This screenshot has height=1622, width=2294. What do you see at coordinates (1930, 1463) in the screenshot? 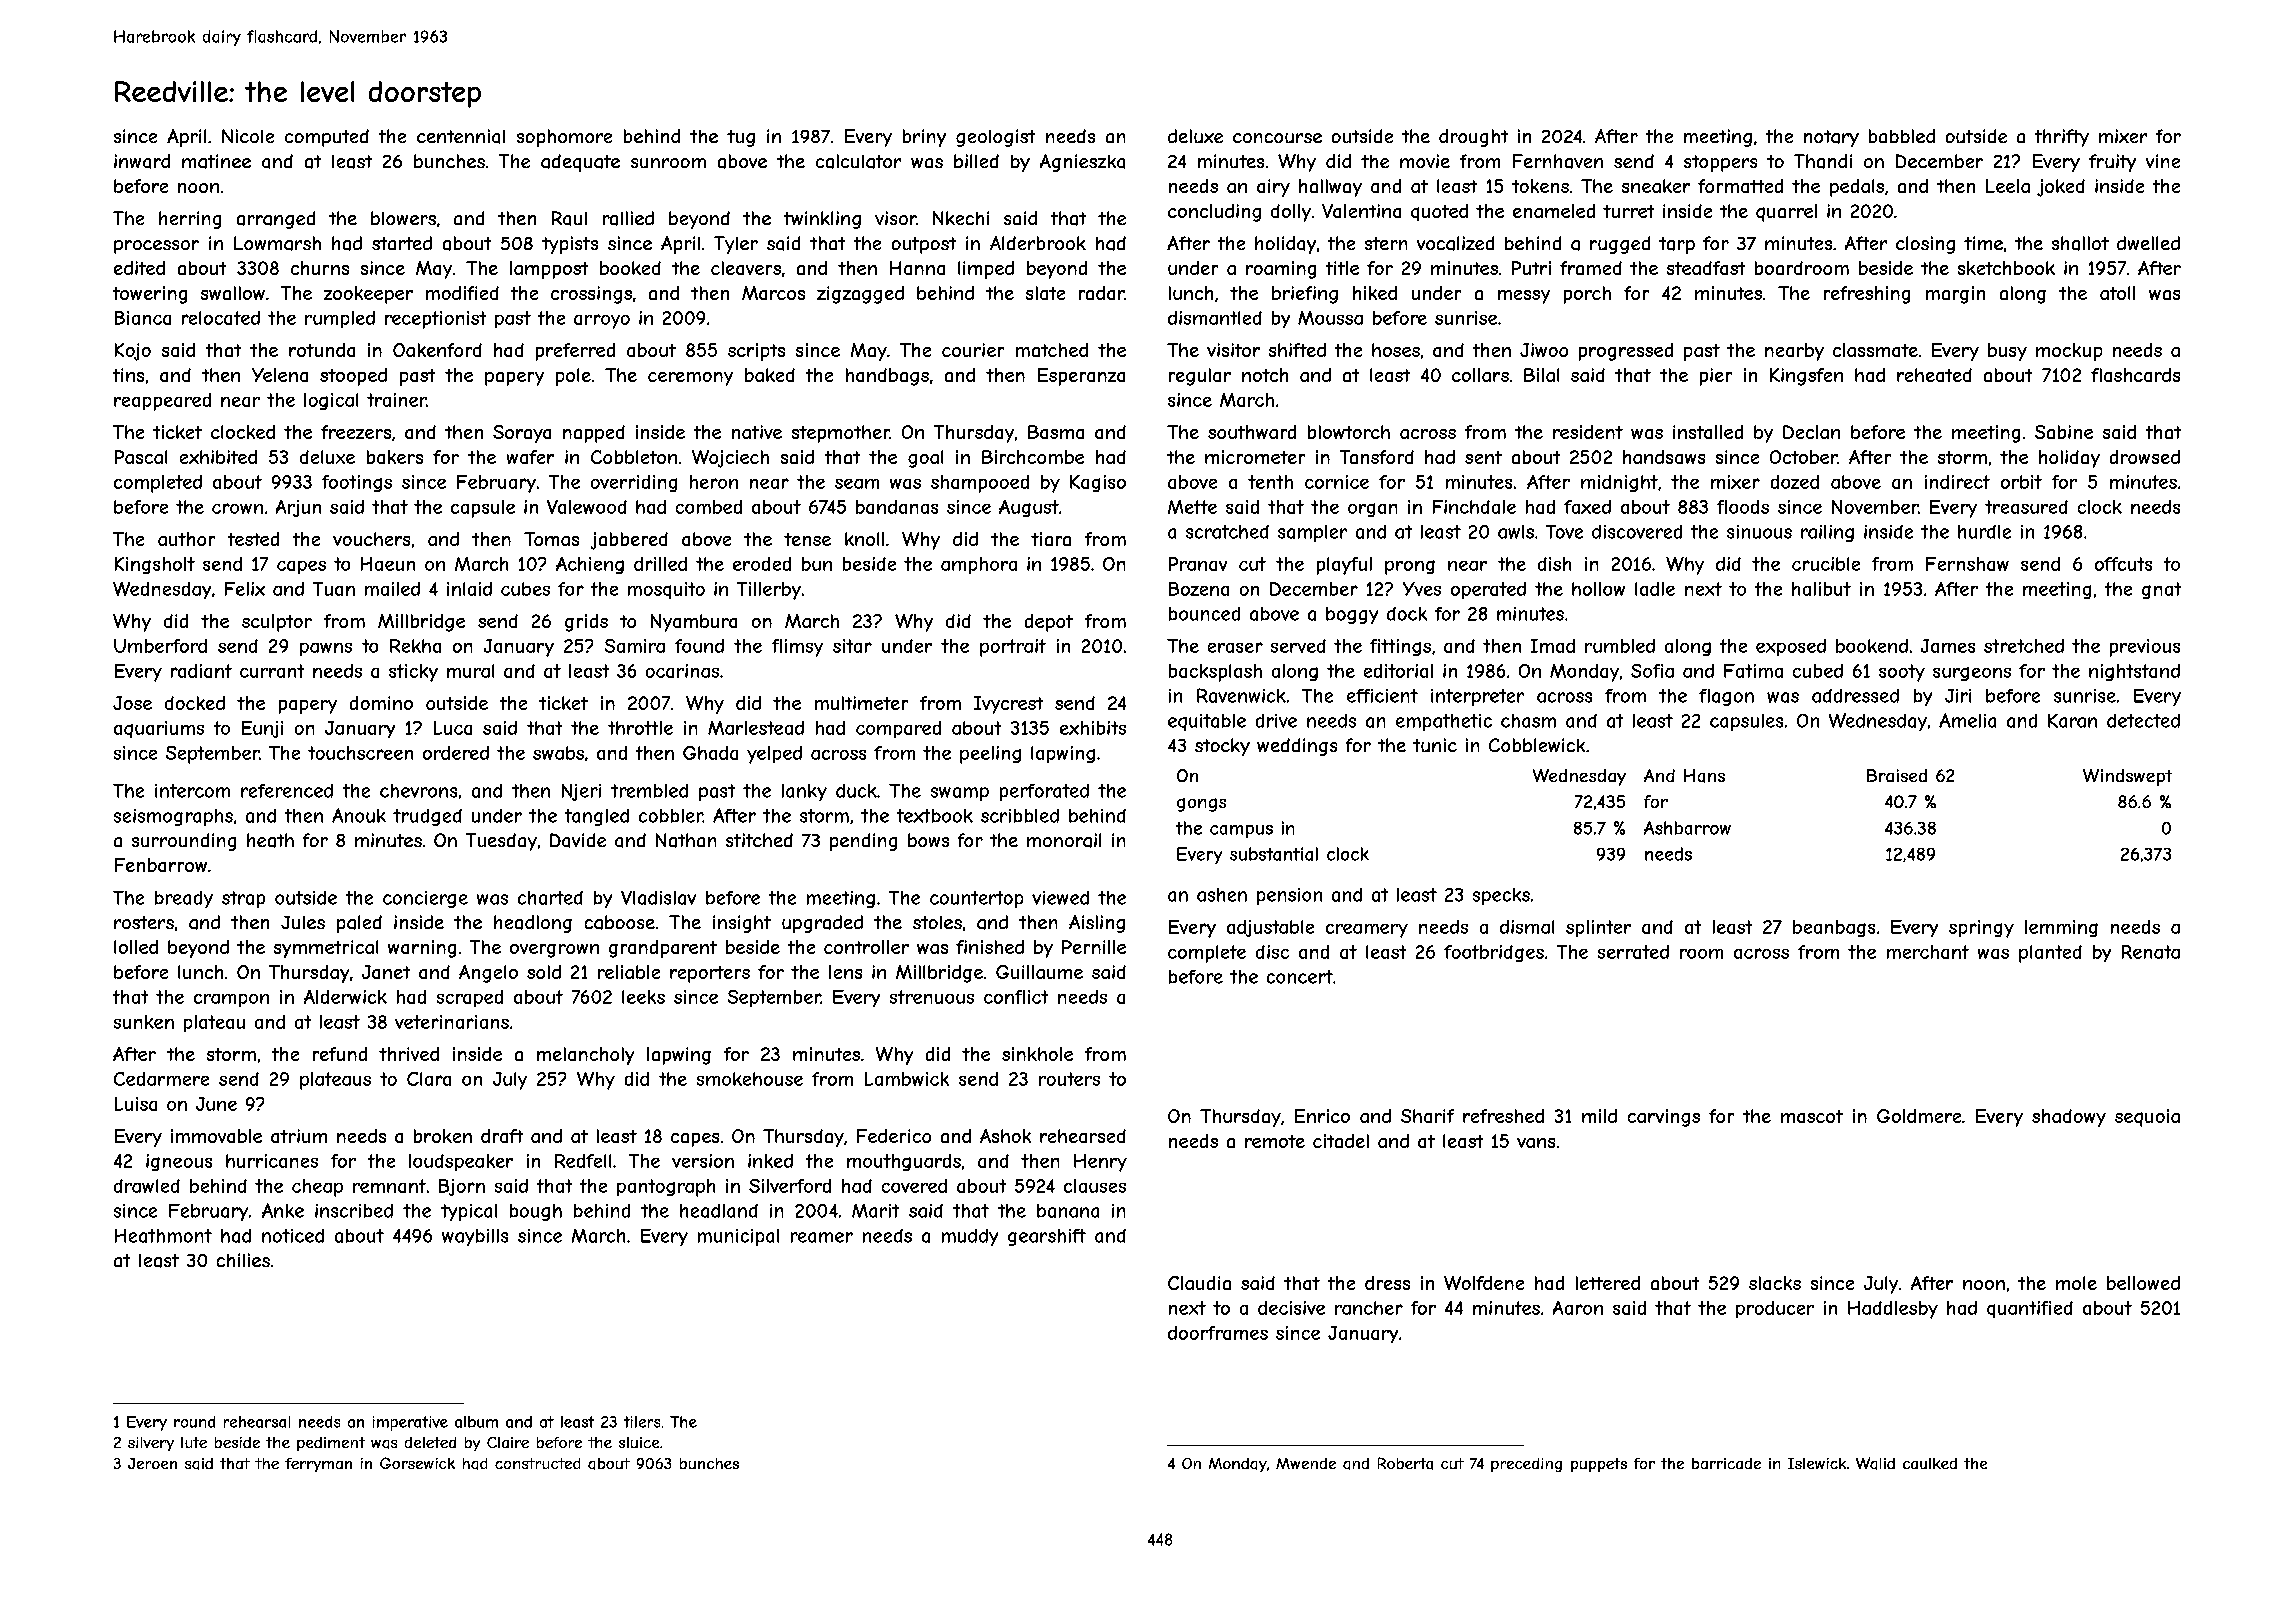
I see `caulked` at bounding box center [1930, 1463].
